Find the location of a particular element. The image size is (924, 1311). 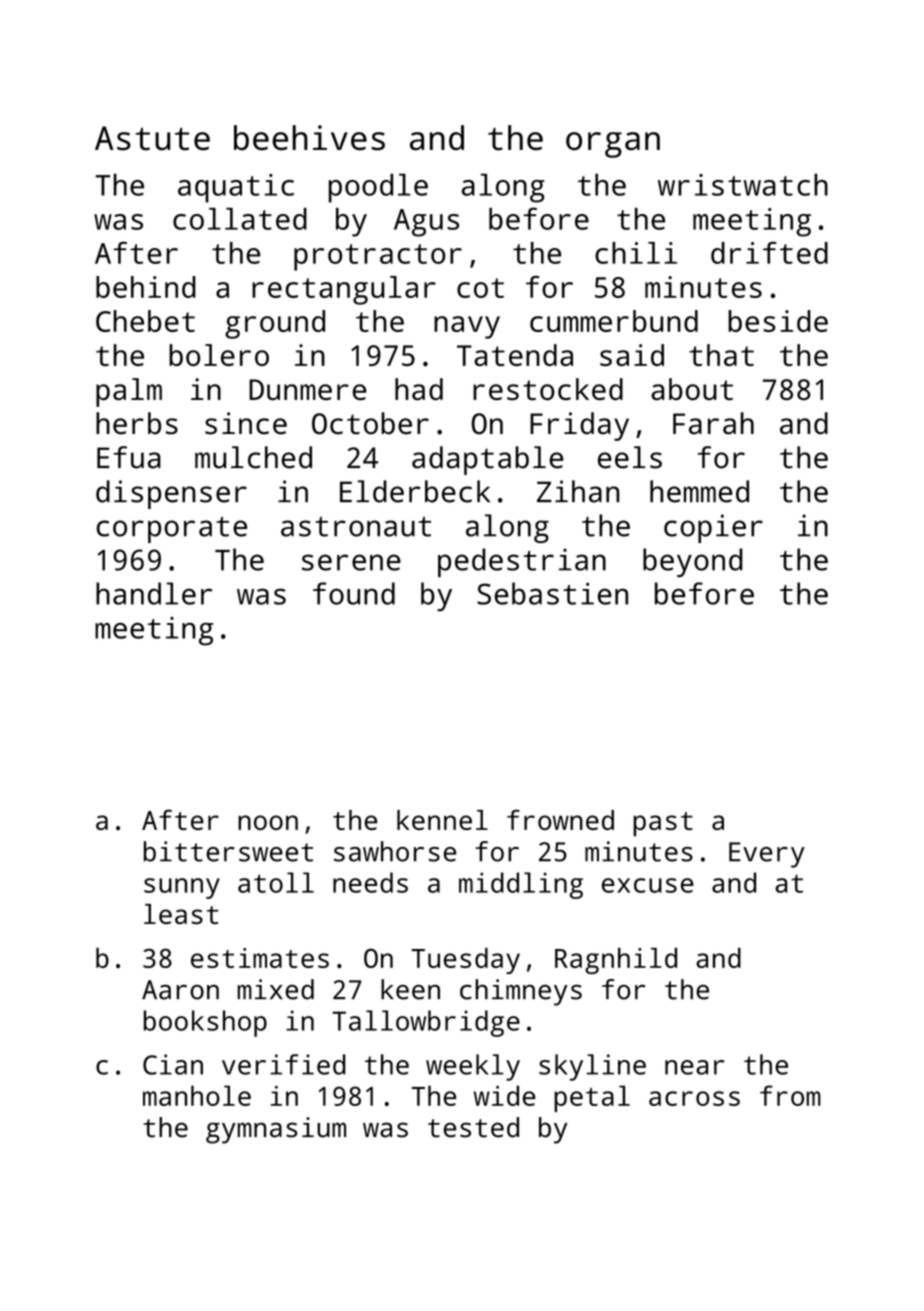

cummerbund is located at coordinates (614, 321).
